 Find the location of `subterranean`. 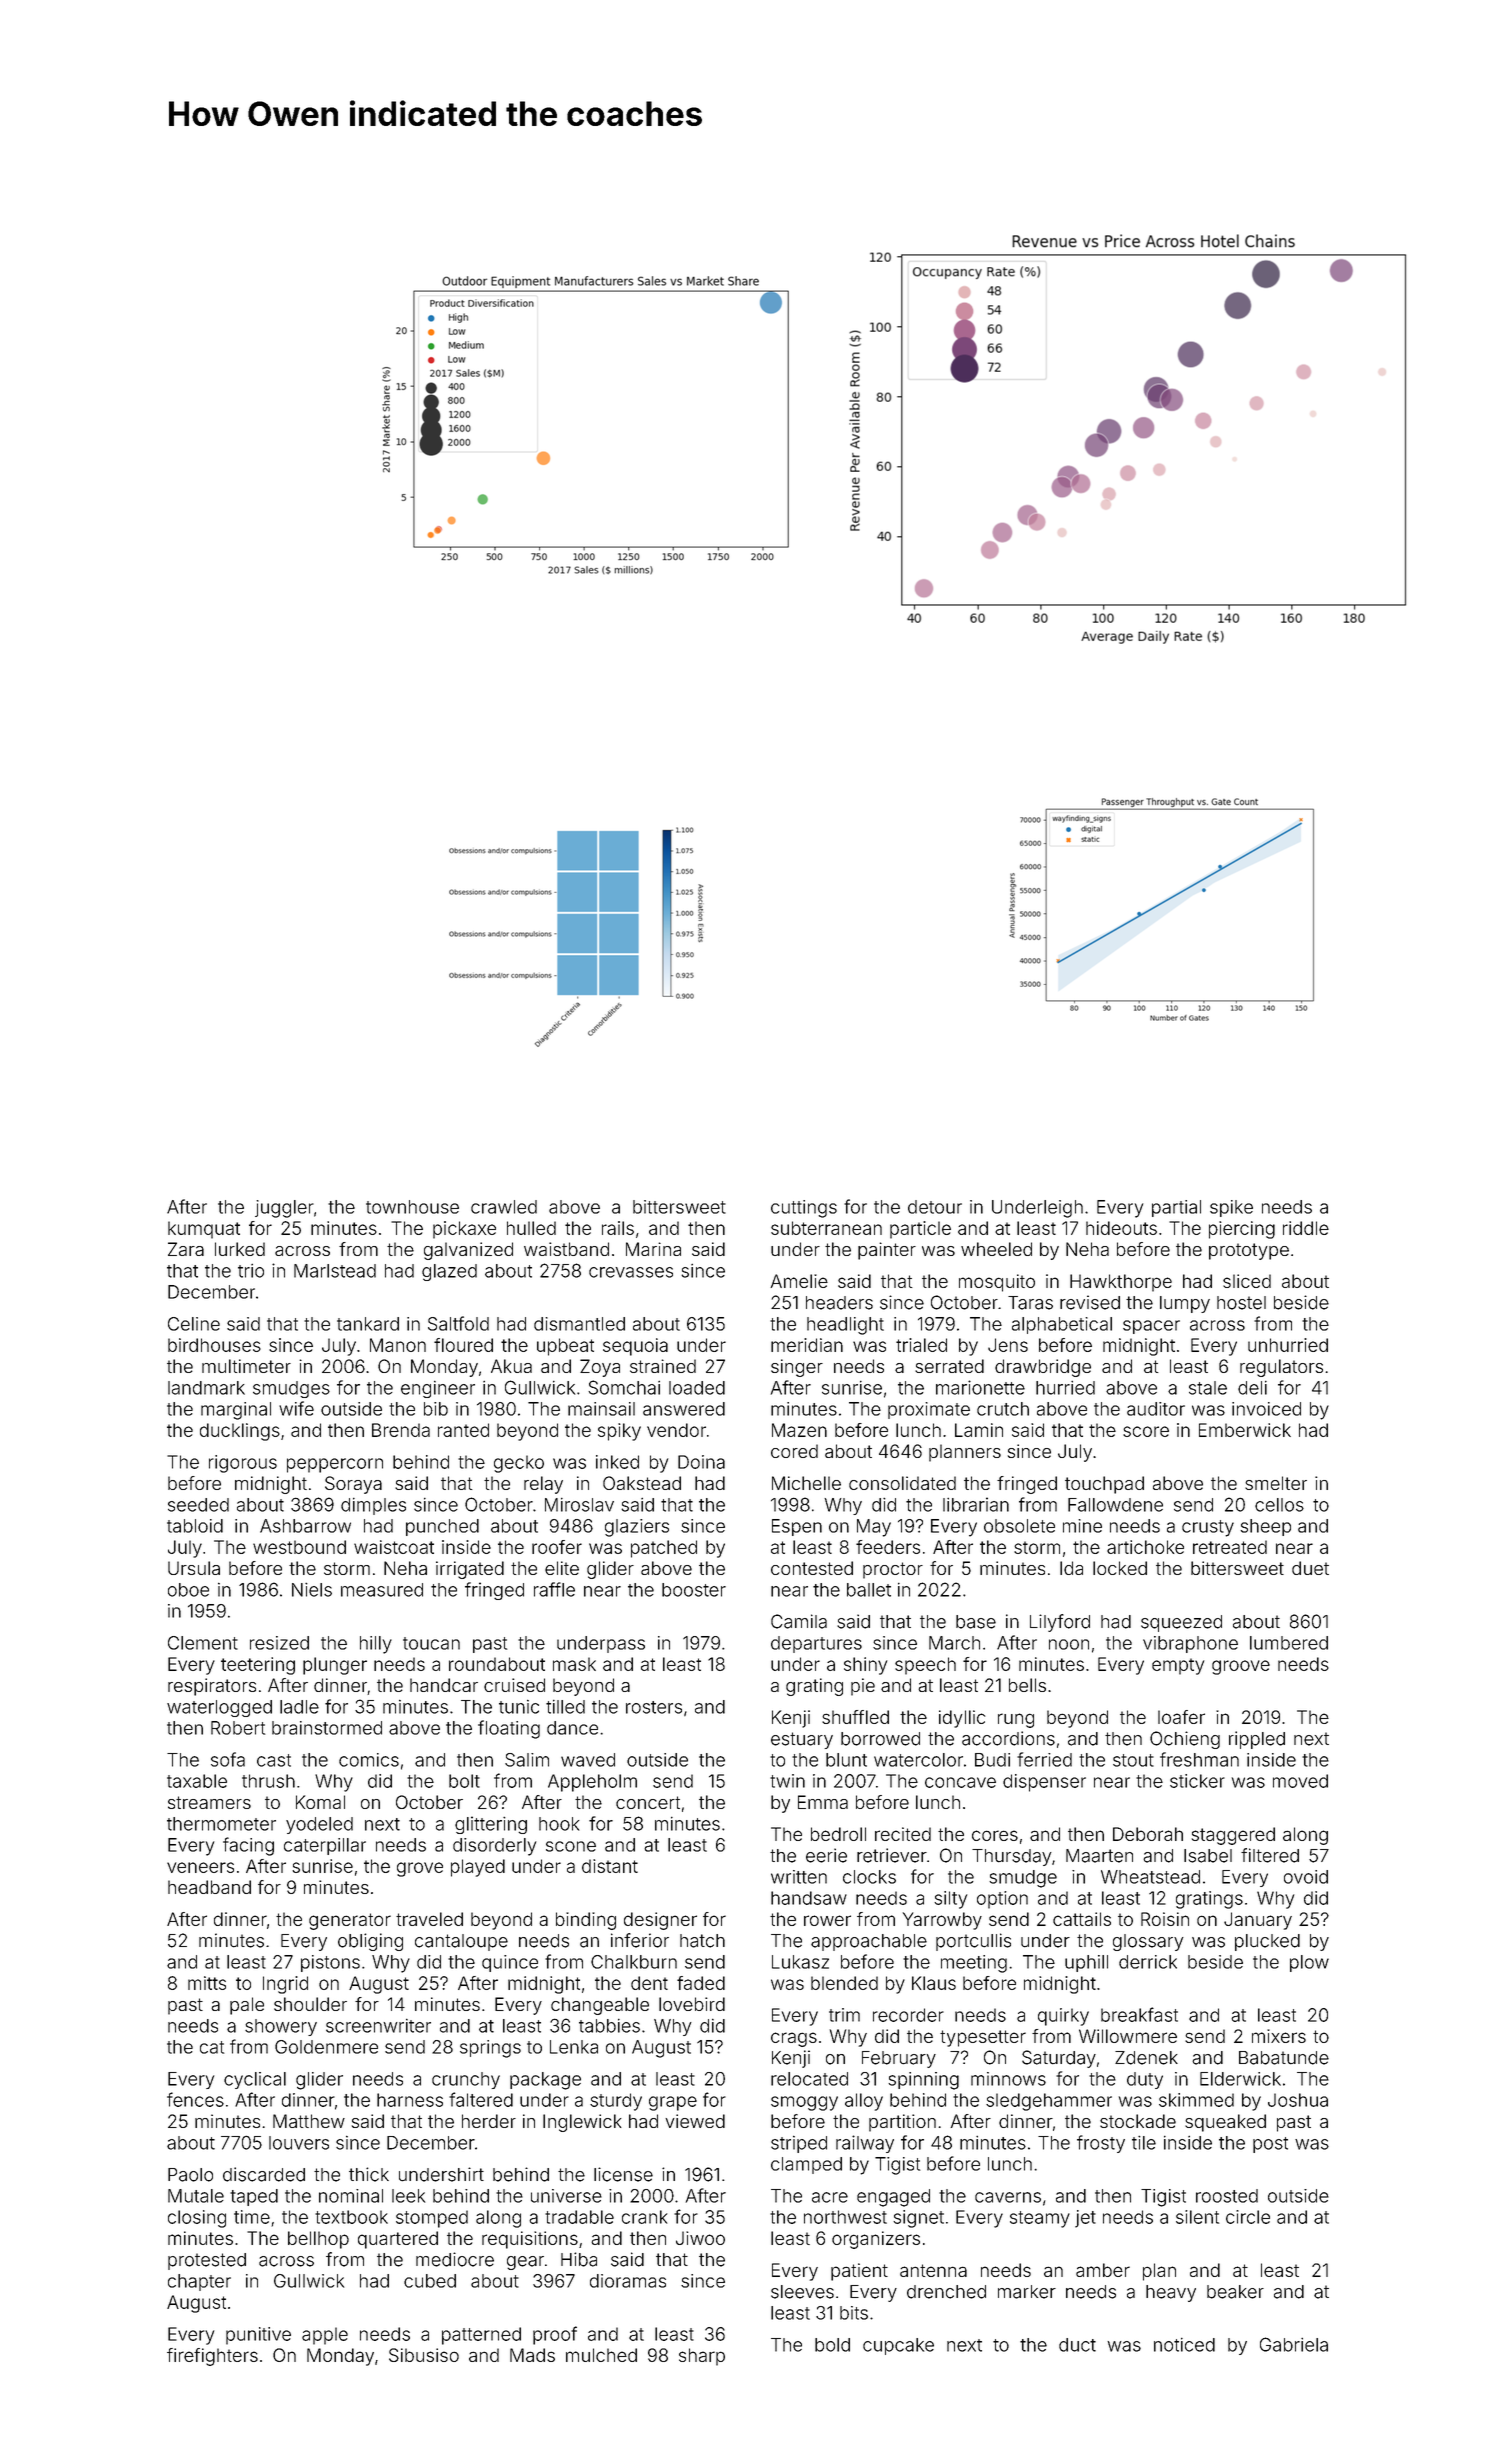

subterranean is located at coordinates (826, 1228).
